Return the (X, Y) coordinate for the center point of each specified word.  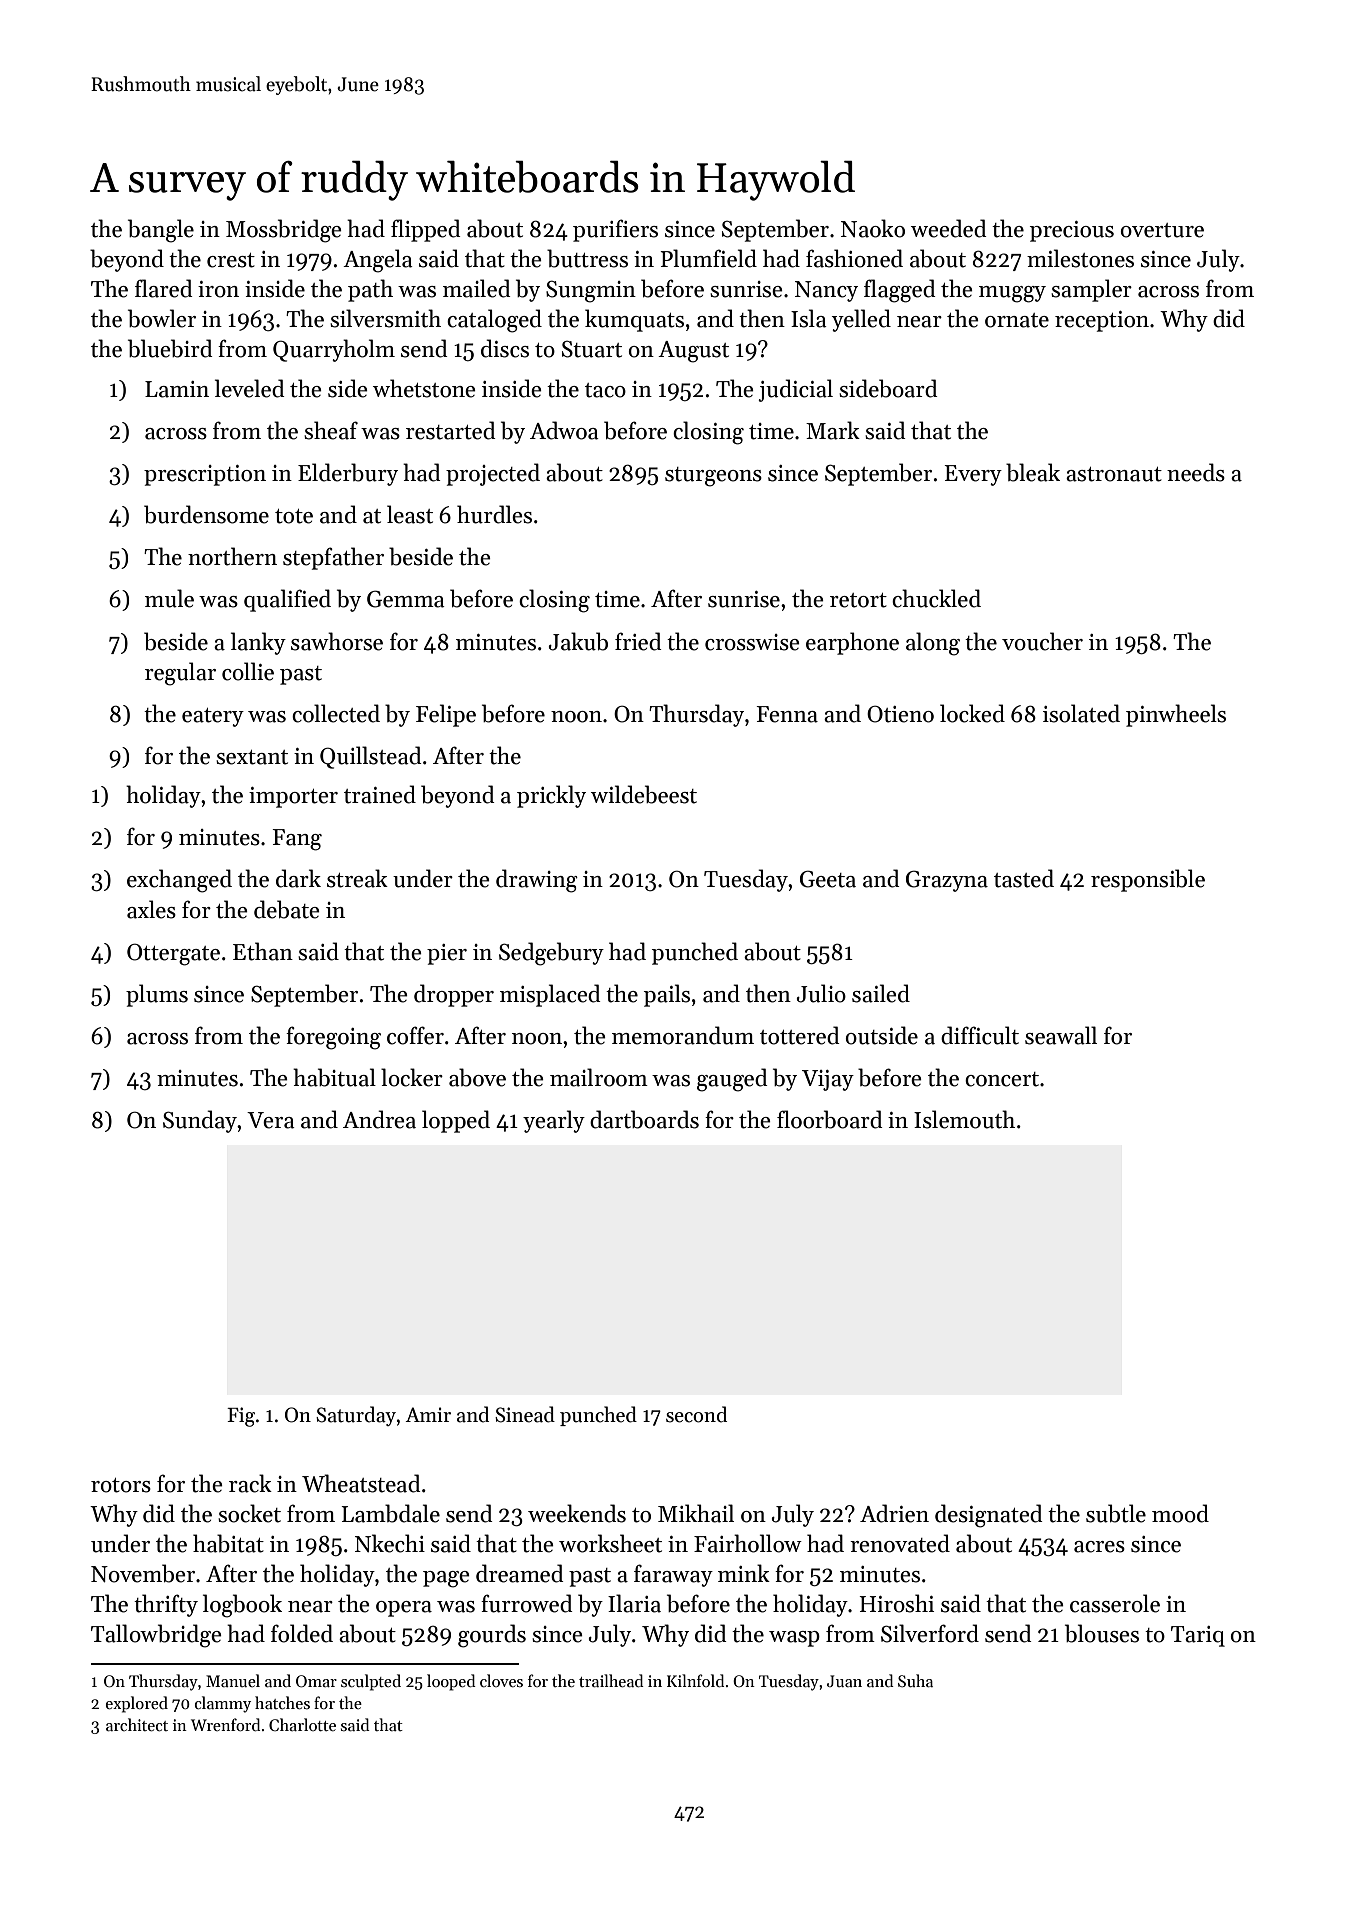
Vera (271, 1120)
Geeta (828, 879)
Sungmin (591, 291)
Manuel (233, 1680)
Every (973, 475)
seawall (1061, 1035)
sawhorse (337, 641)
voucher (1042, 641)
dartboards (644, 1119)
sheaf (331, 430)
